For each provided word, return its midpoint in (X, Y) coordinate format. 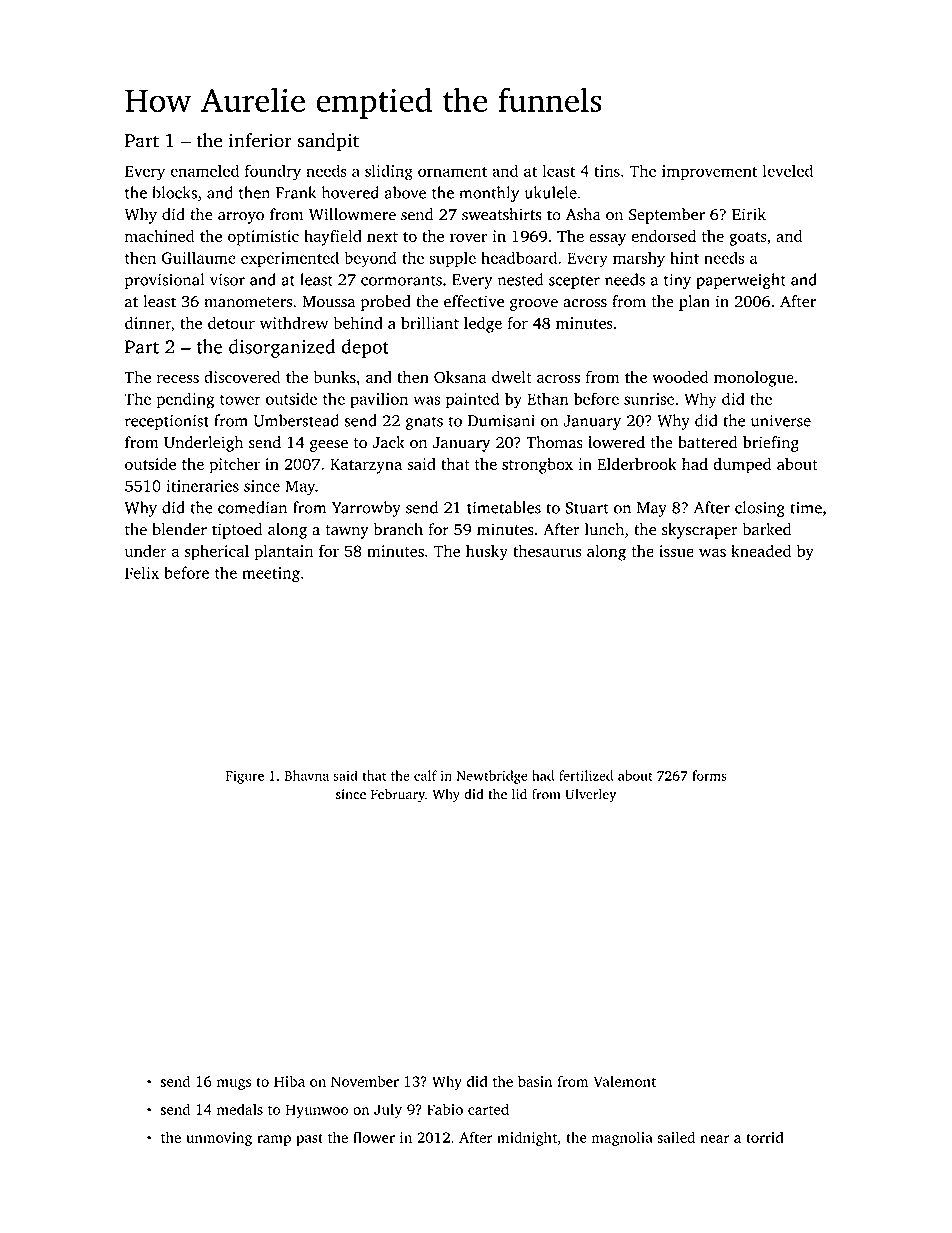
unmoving (219, 1139)
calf (425, 775)
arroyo (241, 218)
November (365, 1081)
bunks (334, 377)
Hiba (289, 1081)
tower (240, 400)
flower (374, 1137)
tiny (677, 281)
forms (709, 775)
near (715, 1139)
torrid (765, 1137)
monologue (754, 379)
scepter (574, 282)
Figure (245, 777)
